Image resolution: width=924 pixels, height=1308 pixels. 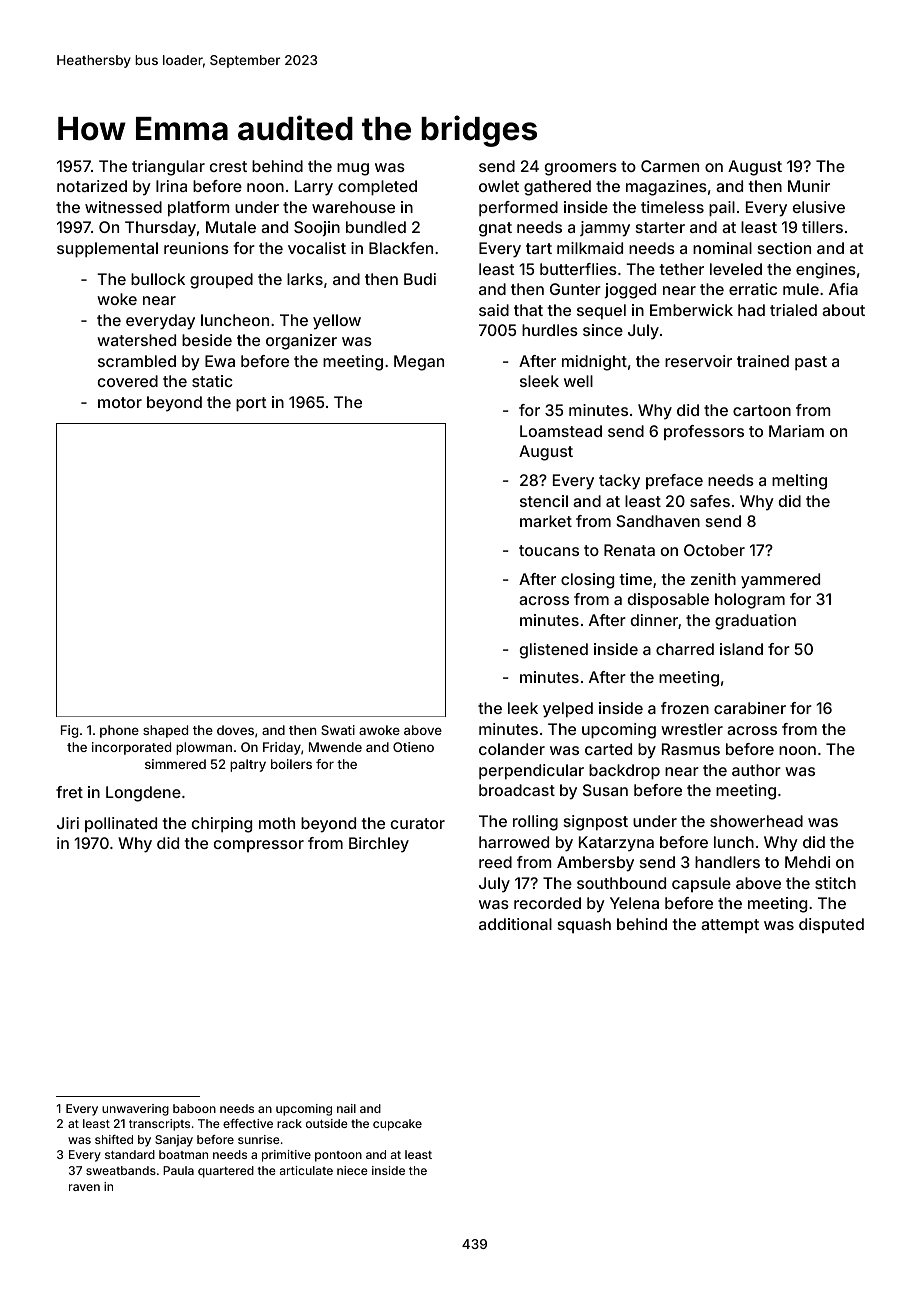 What do you see at coordinates (352, 1170) in the screenshot?
I see `niece` at bounding box center [352, 1170].
